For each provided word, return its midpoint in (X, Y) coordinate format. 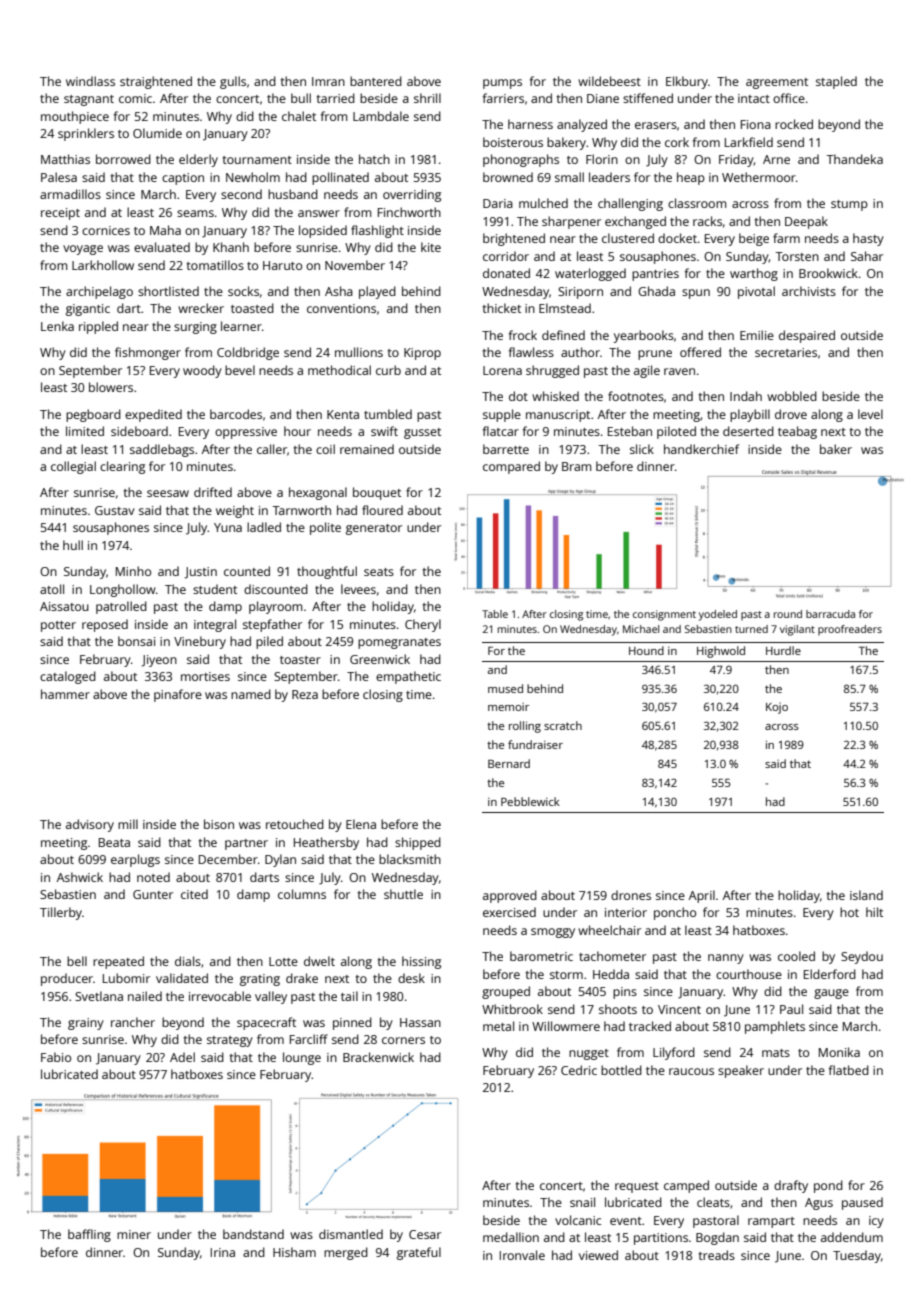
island (866, 895)
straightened (156, 82)
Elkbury (687, 82)
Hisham (294, 1252)
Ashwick (80, 877)
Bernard (509, 763)
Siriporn (580, 293)
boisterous (513, 142)
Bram (577, 466)
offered (700, 352)
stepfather (272, 625)
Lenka (57, 326)
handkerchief (701, 449)
